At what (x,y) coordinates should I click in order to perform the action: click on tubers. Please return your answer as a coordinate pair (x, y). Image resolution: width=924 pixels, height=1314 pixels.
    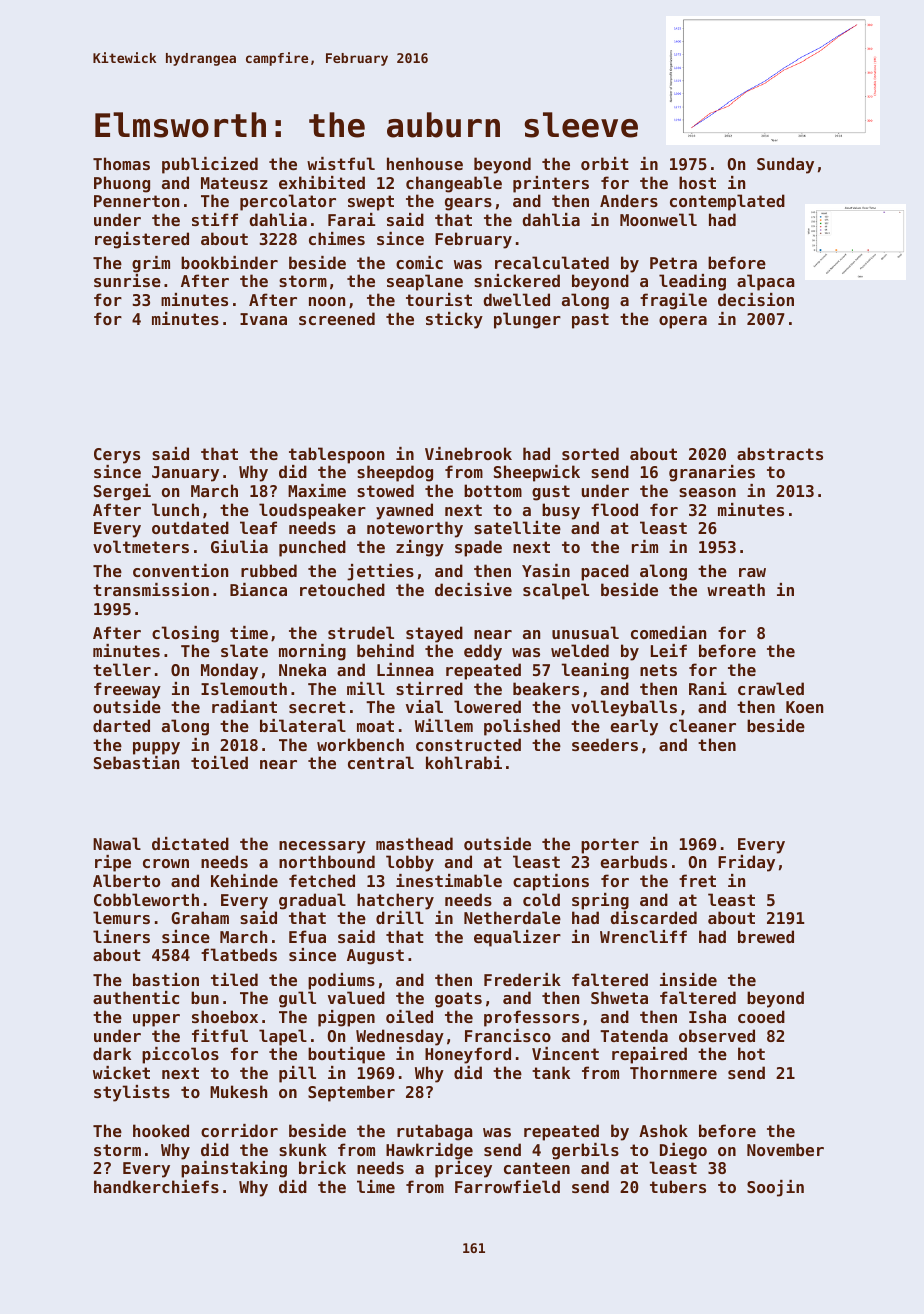
    Looking at the image, I should click on (678, 1186).
